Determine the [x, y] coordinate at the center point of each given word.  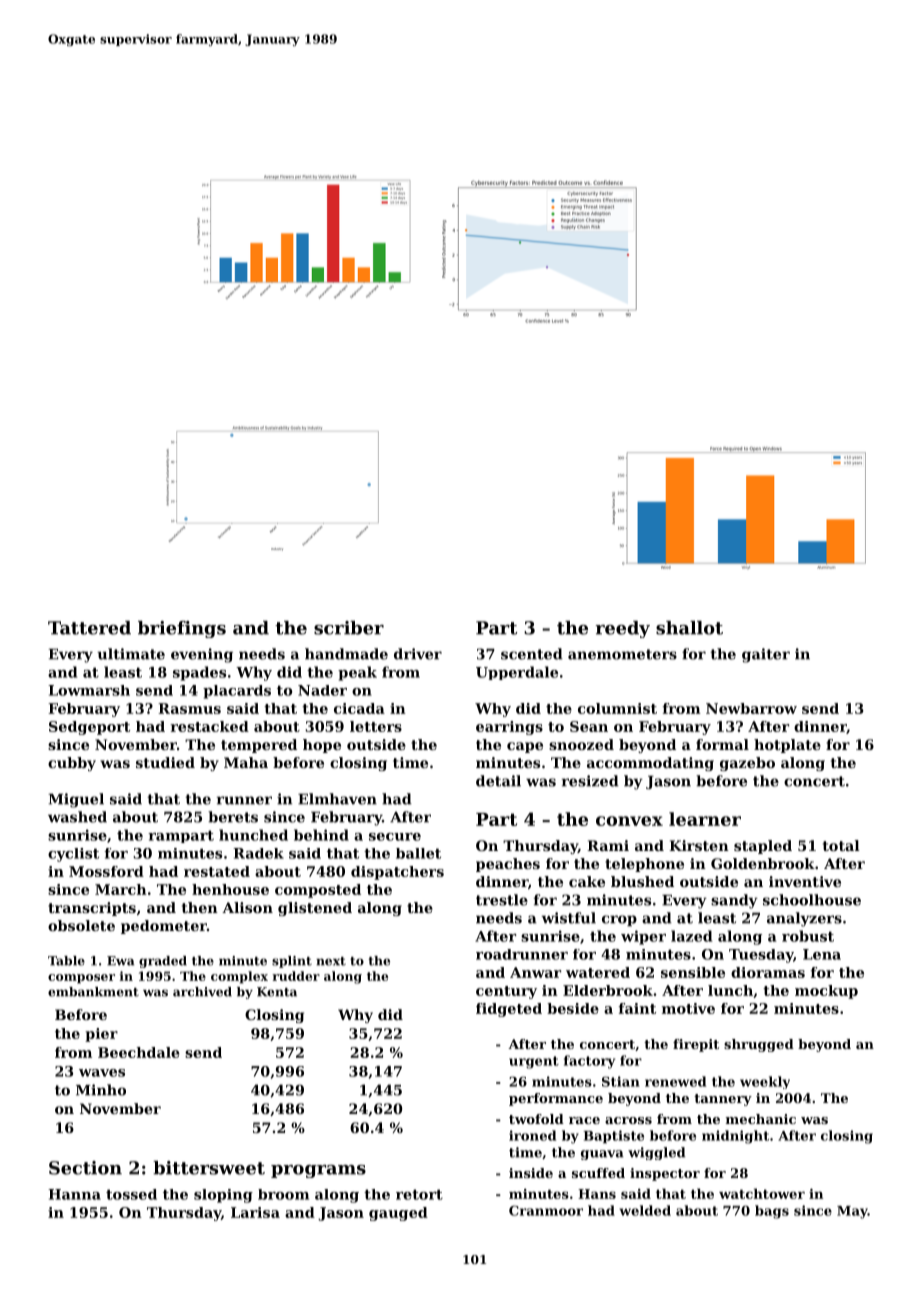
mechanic [761, 1119]
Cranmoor [546, 1210]
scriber [349, 628]
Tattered [89, 628]
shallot [689, 628]
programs [318, 1171]
